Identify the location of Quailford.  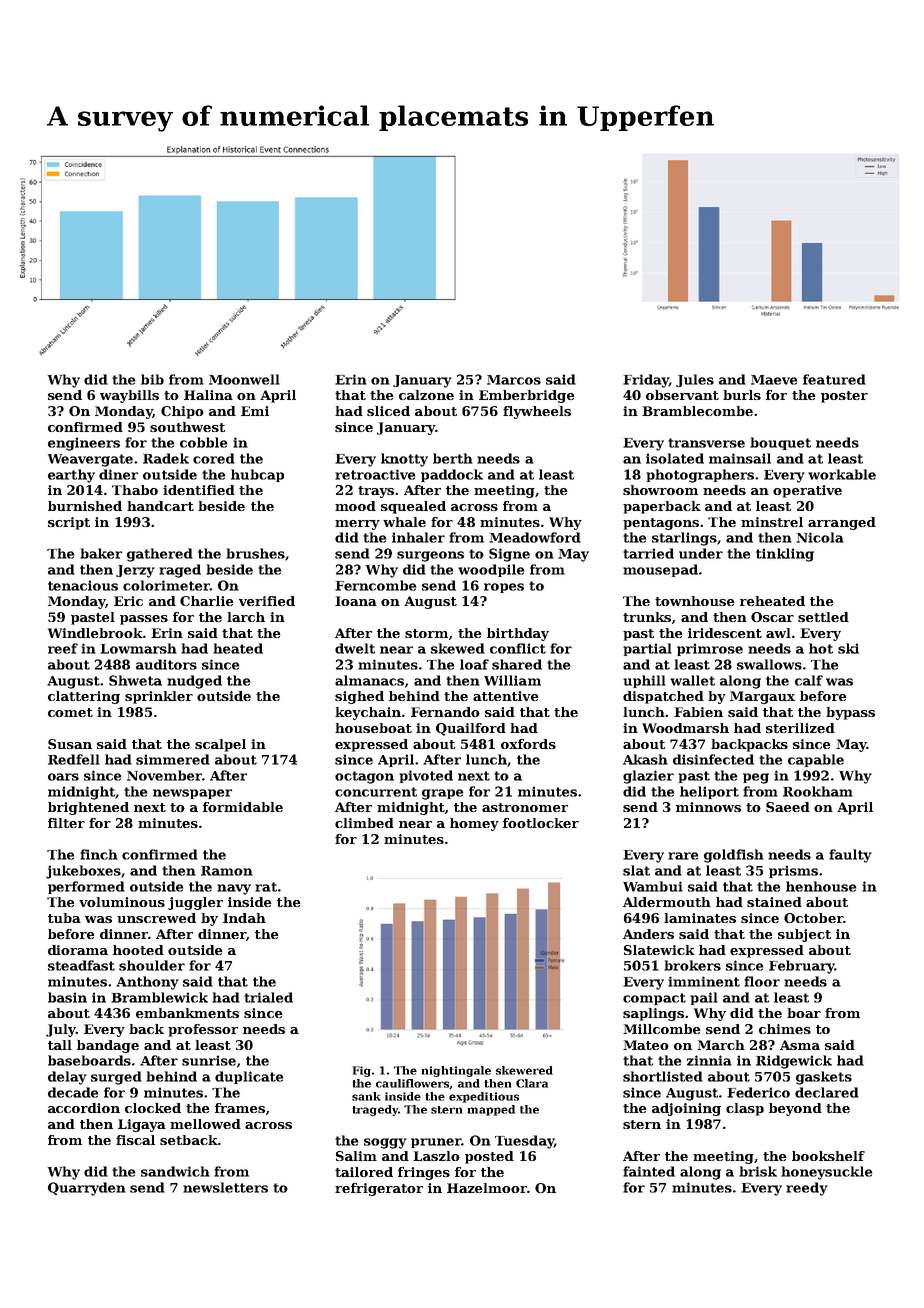
(471, 729).
